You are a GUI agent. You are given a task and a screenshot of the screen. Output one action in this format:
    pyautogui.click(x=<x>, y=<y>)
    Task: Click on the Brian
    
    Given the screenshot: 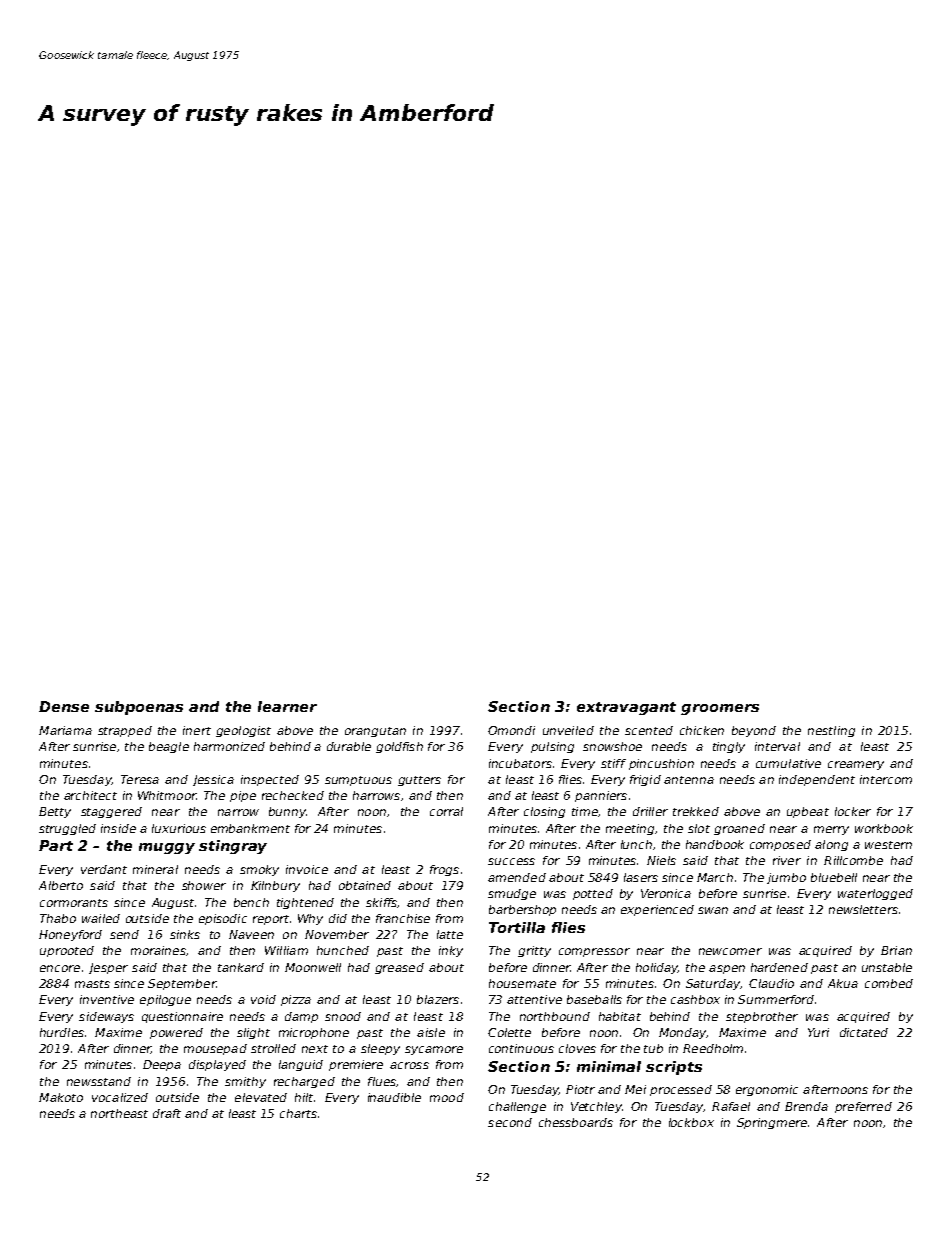 What is the action you would take?
    pyautogui.click(x=896, y=950)
